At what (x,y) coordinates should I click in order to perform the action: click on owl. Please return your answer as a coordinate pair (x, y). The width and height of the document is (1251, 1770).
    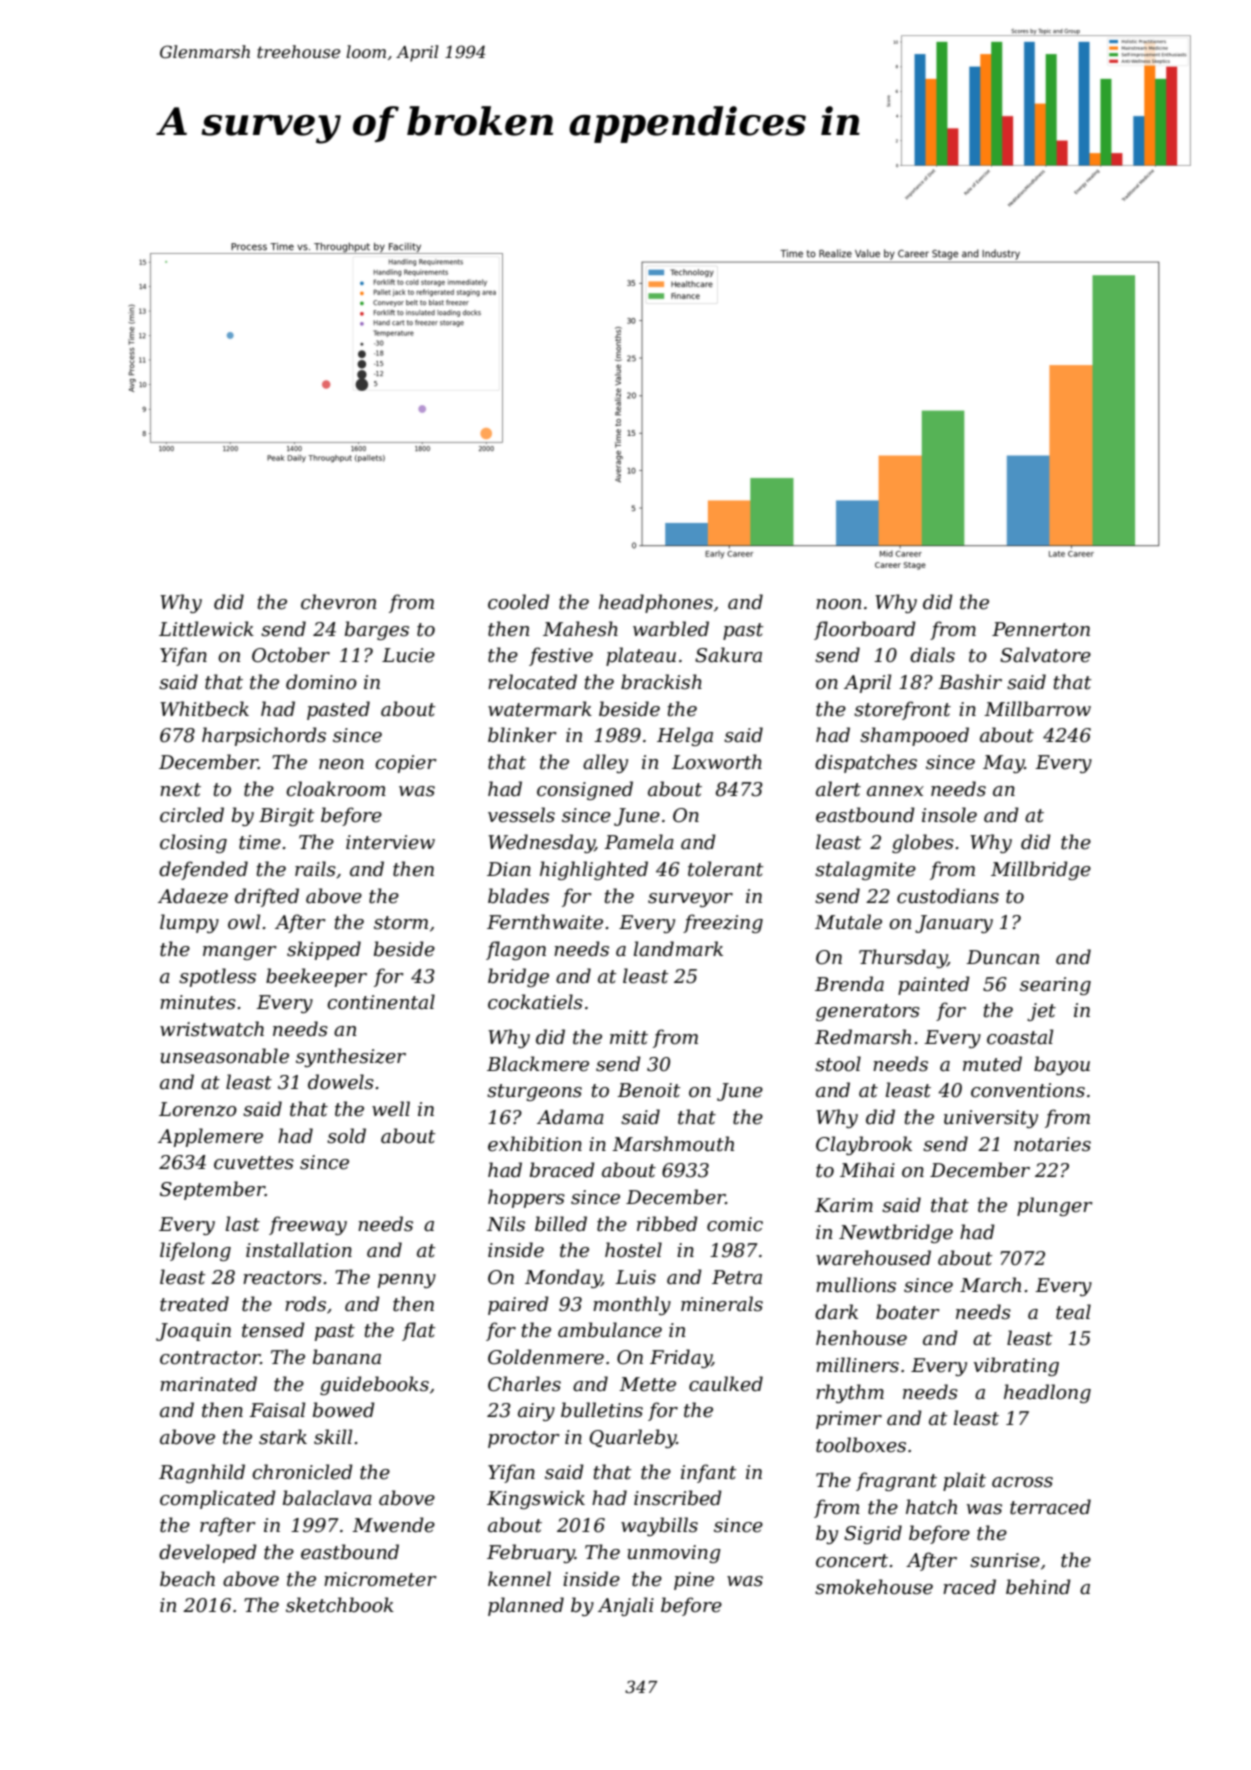
    Looking at the image, I should click on (244, 921).
